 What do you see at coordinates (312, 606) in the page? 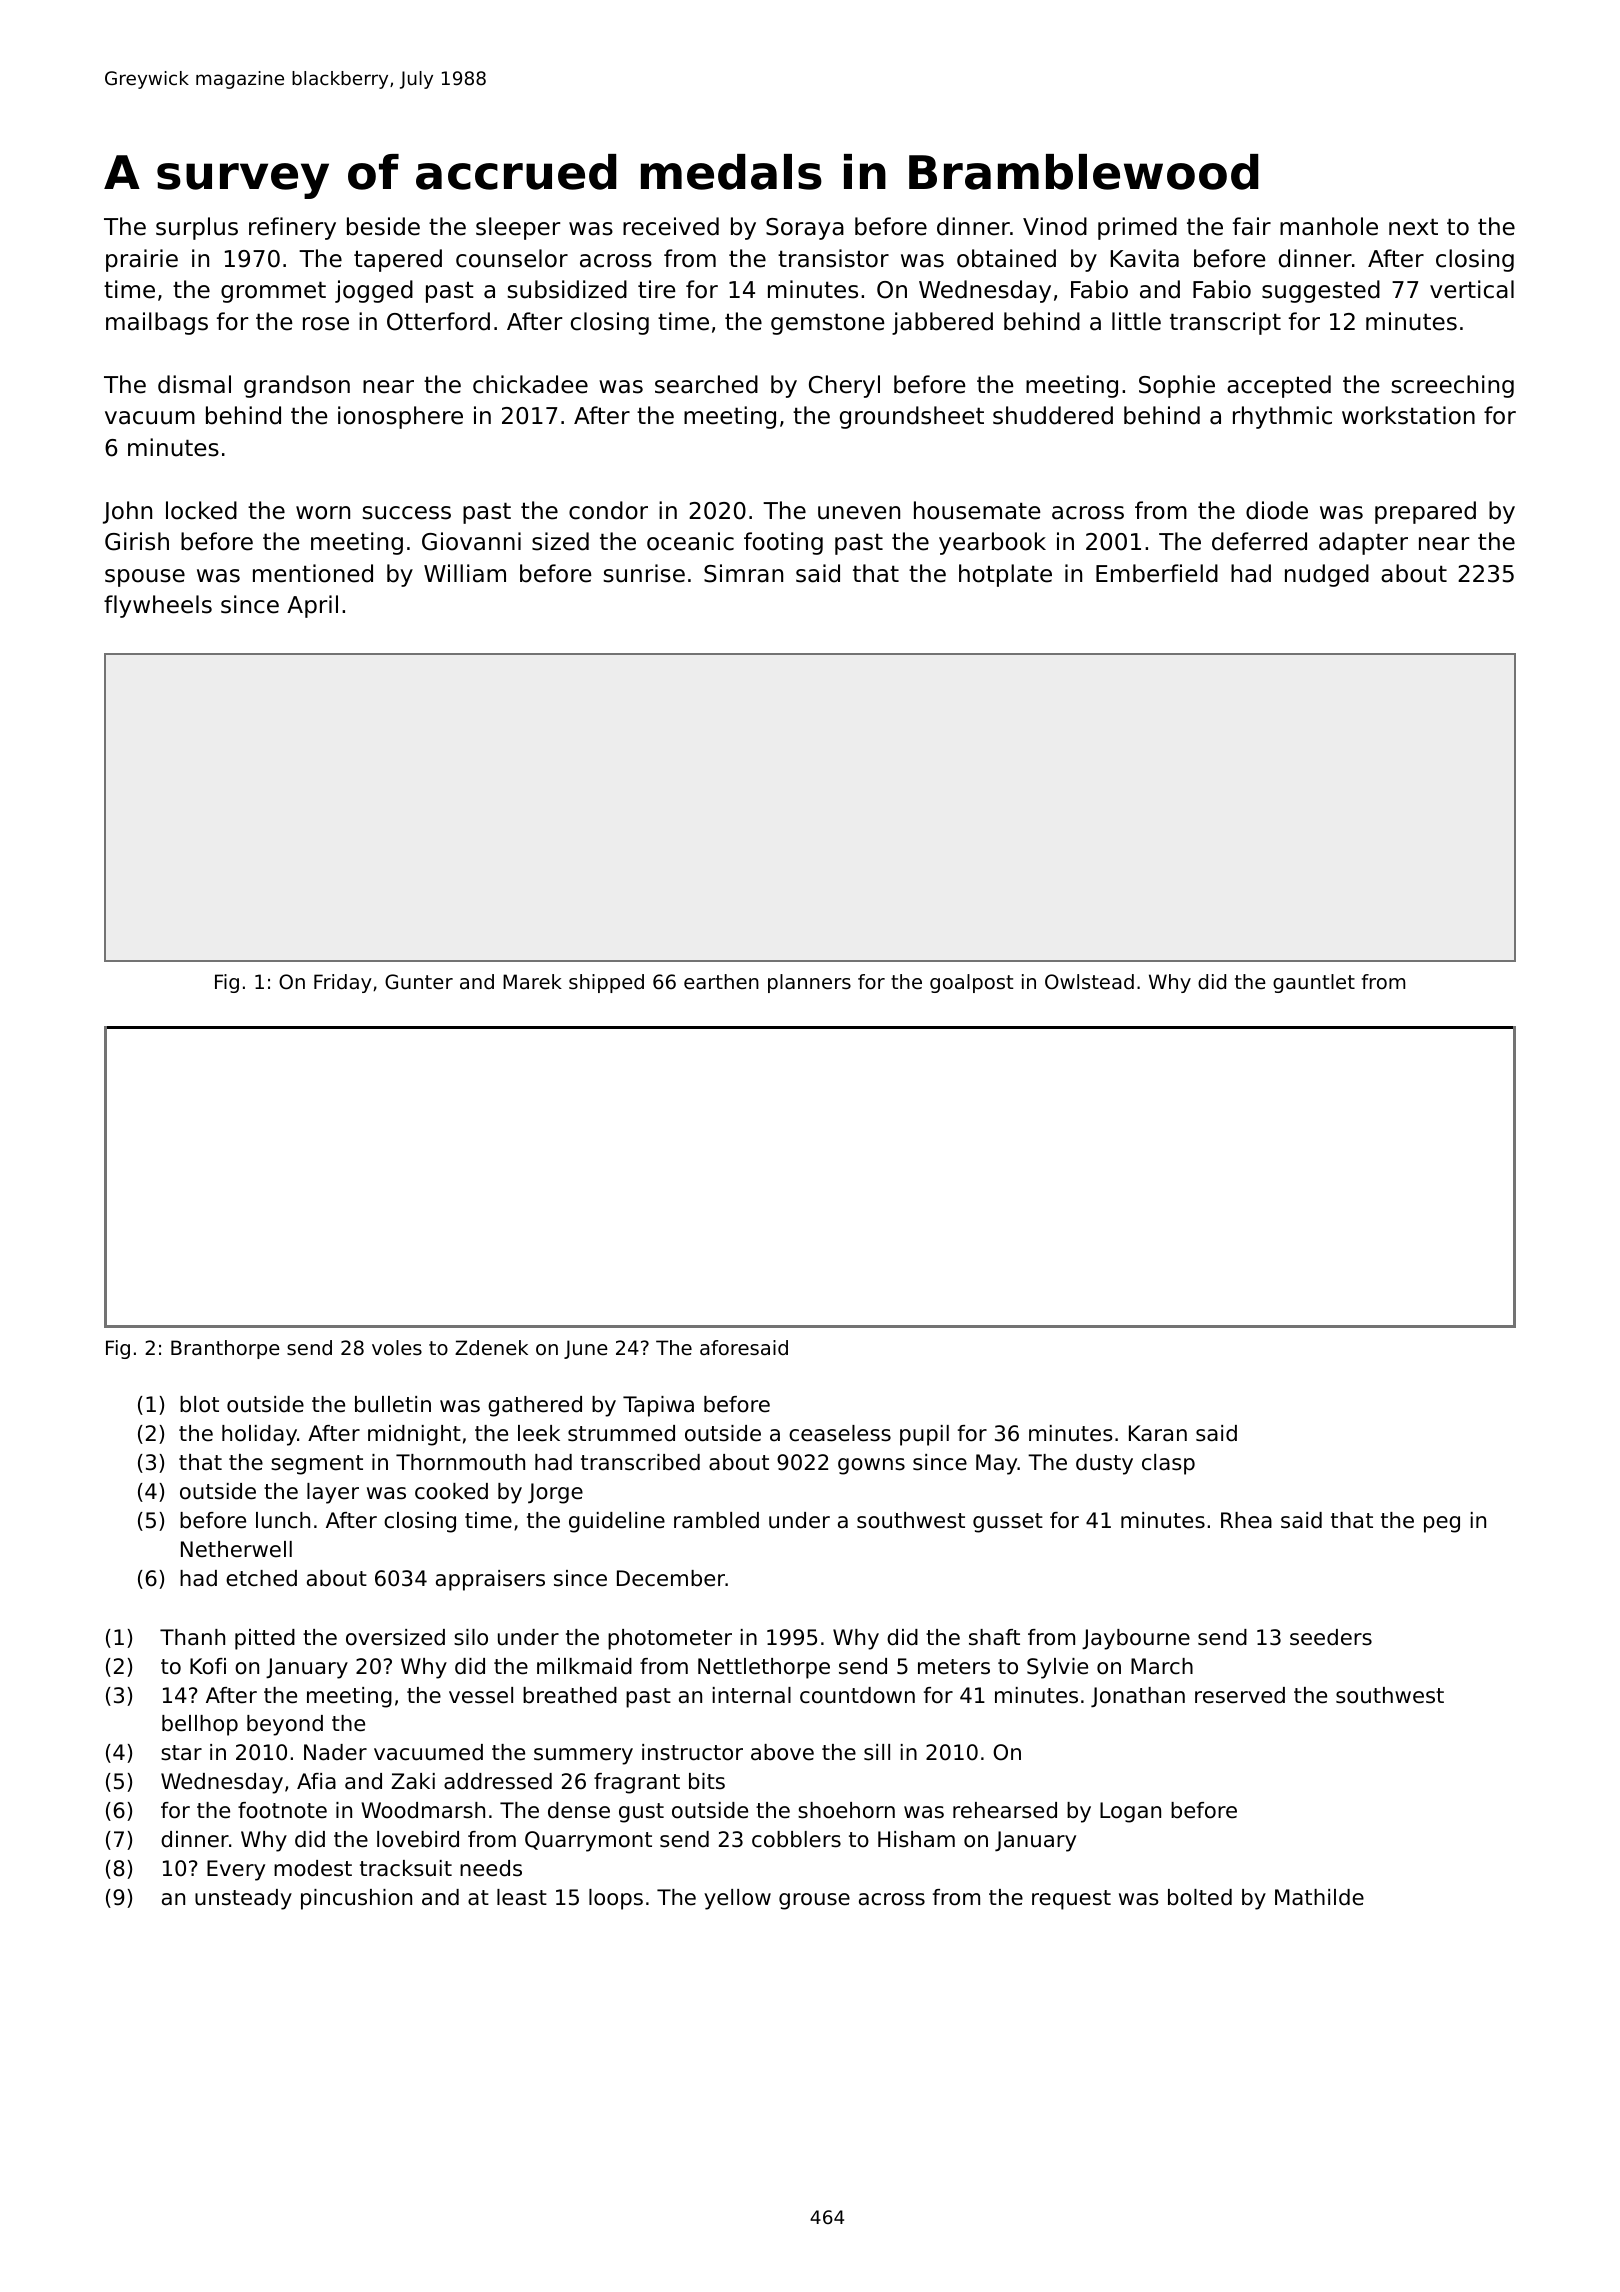
I see `April` at bounding box center [312, 606].
